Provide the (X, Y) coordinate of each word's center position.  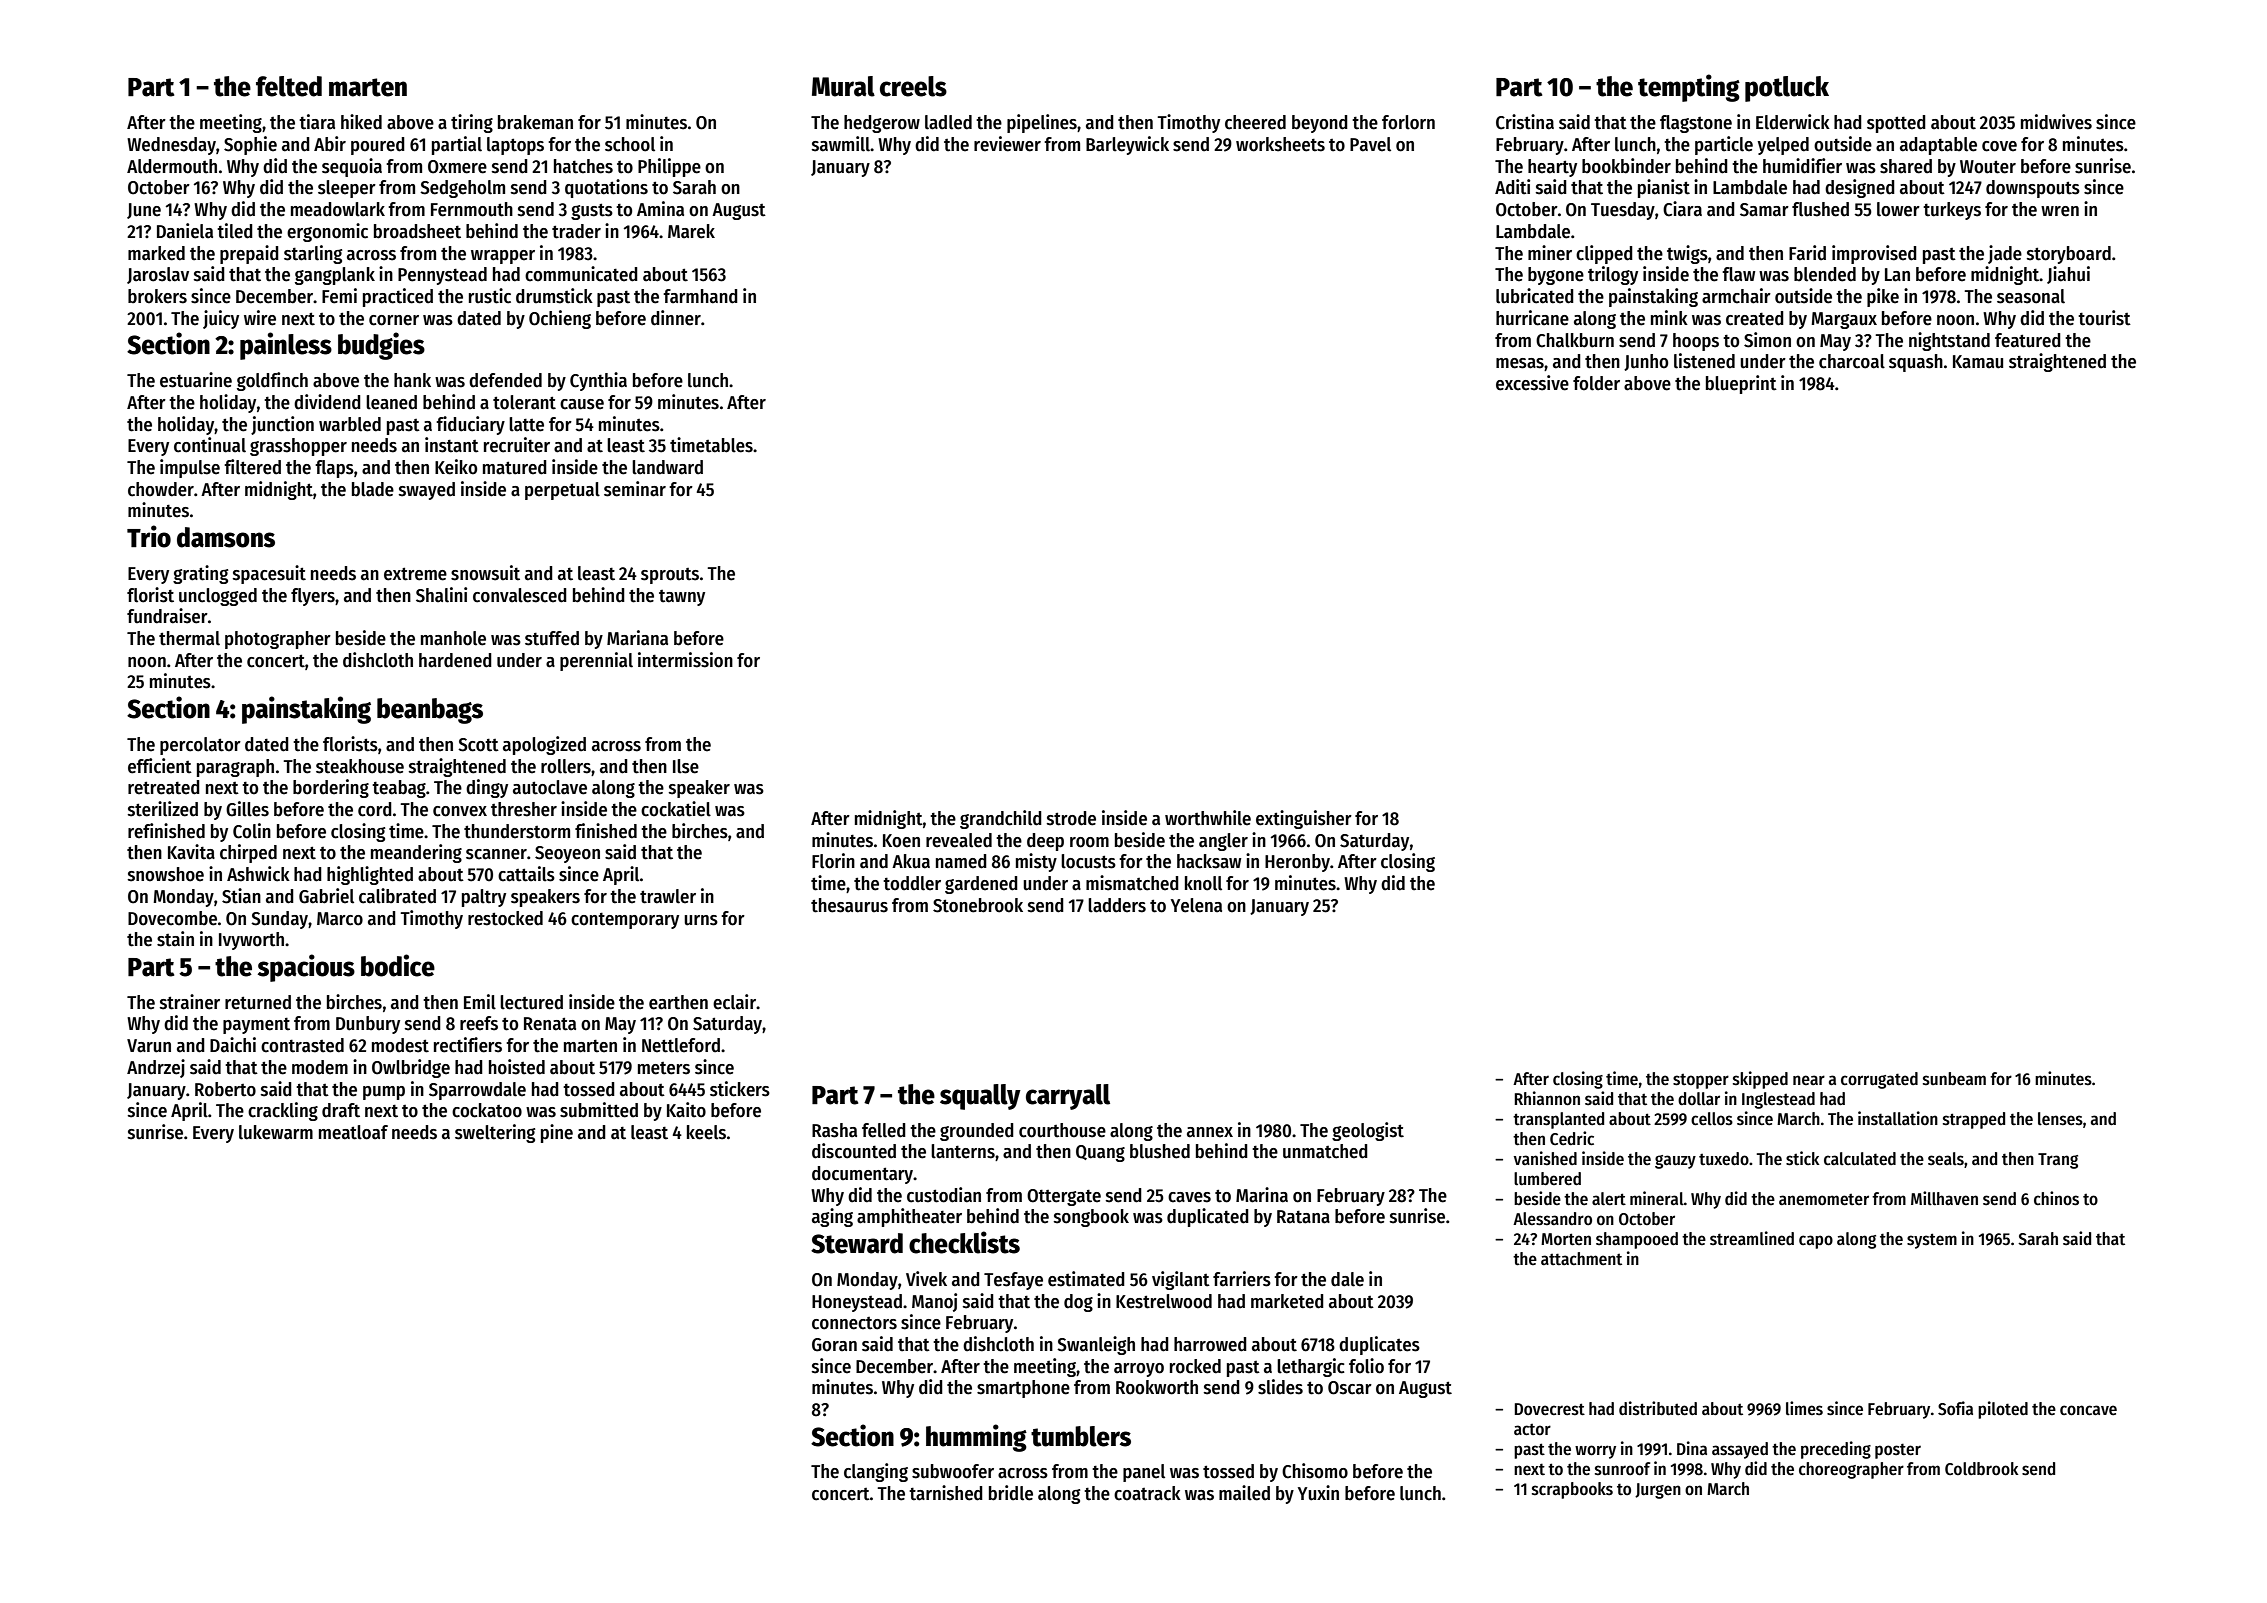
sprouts (670, 576)
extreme (415, 574)
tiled (235, 231)
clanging (876, 1472)
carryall (1068, 1097)
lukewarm (276, 1132)
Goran (834, 1345)
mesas (1520, 363)
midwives (2056, 122)
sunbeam (1954, 1079)
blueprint (1741, 384)
